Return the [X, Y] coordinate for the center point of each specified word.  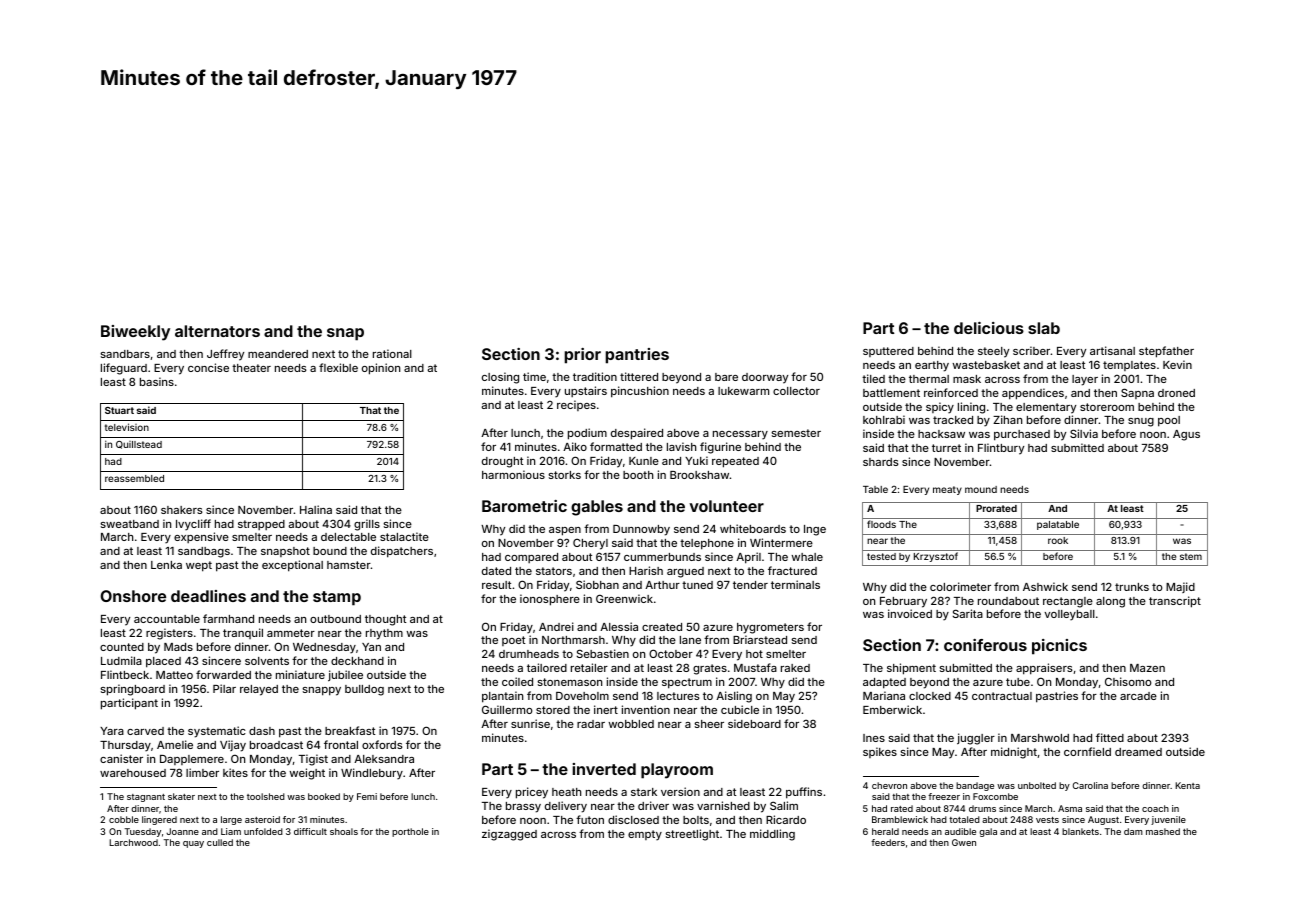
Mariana [884, 695]
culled [220, 842]
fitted [1110, 737]
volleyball [1069, 615]
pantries [637, 356]
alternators [217, 331]
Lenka [166, 565]
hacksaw [941, 434]
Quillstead [139, 445]
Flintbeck [125, 674]
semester [796, 433]
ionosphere [550, 600]
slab [1044, 328]
